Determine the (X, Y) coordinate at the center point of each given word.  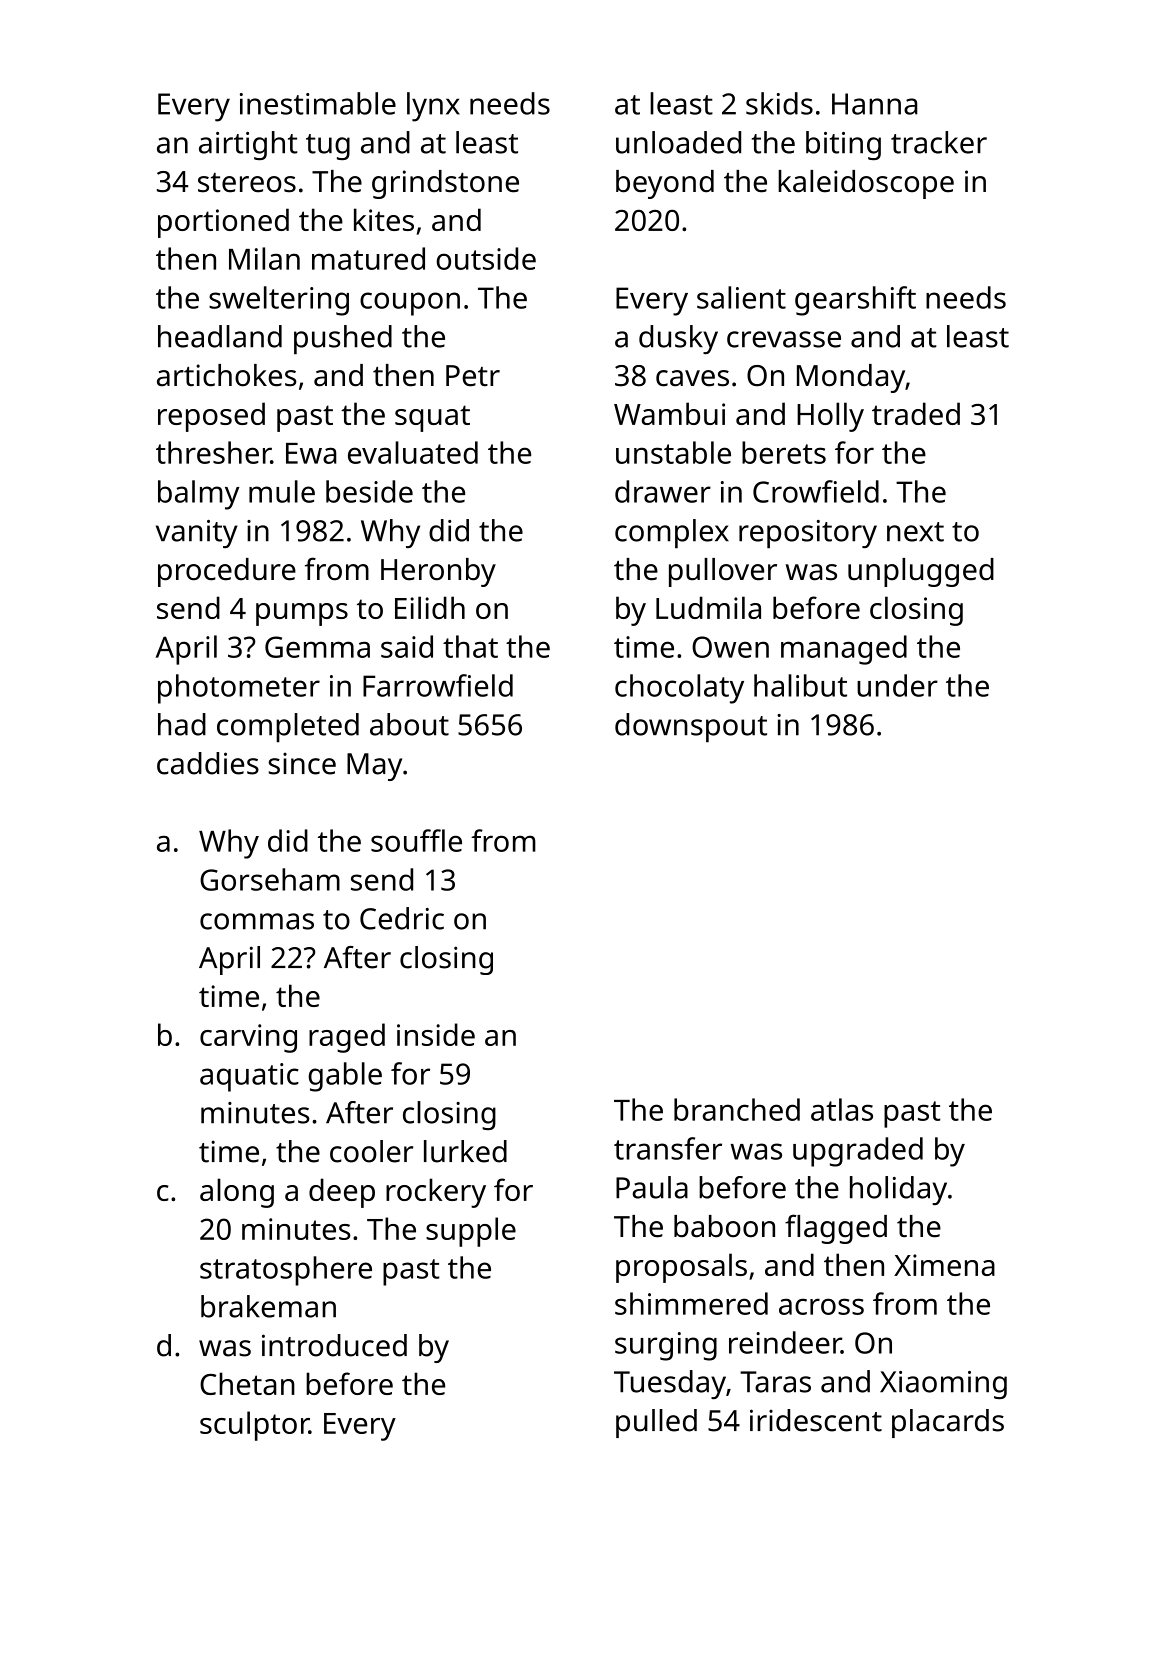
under (897, 685)
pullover (723, 572)
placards (948, 1423)
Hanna (874, 104)
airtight (248, 145)
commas (257, 921)
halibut (800, 685)
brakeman (268, 1306)
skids (779, 103)
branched (737, 1109)
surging (666, 1346)
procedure (227, 572)
